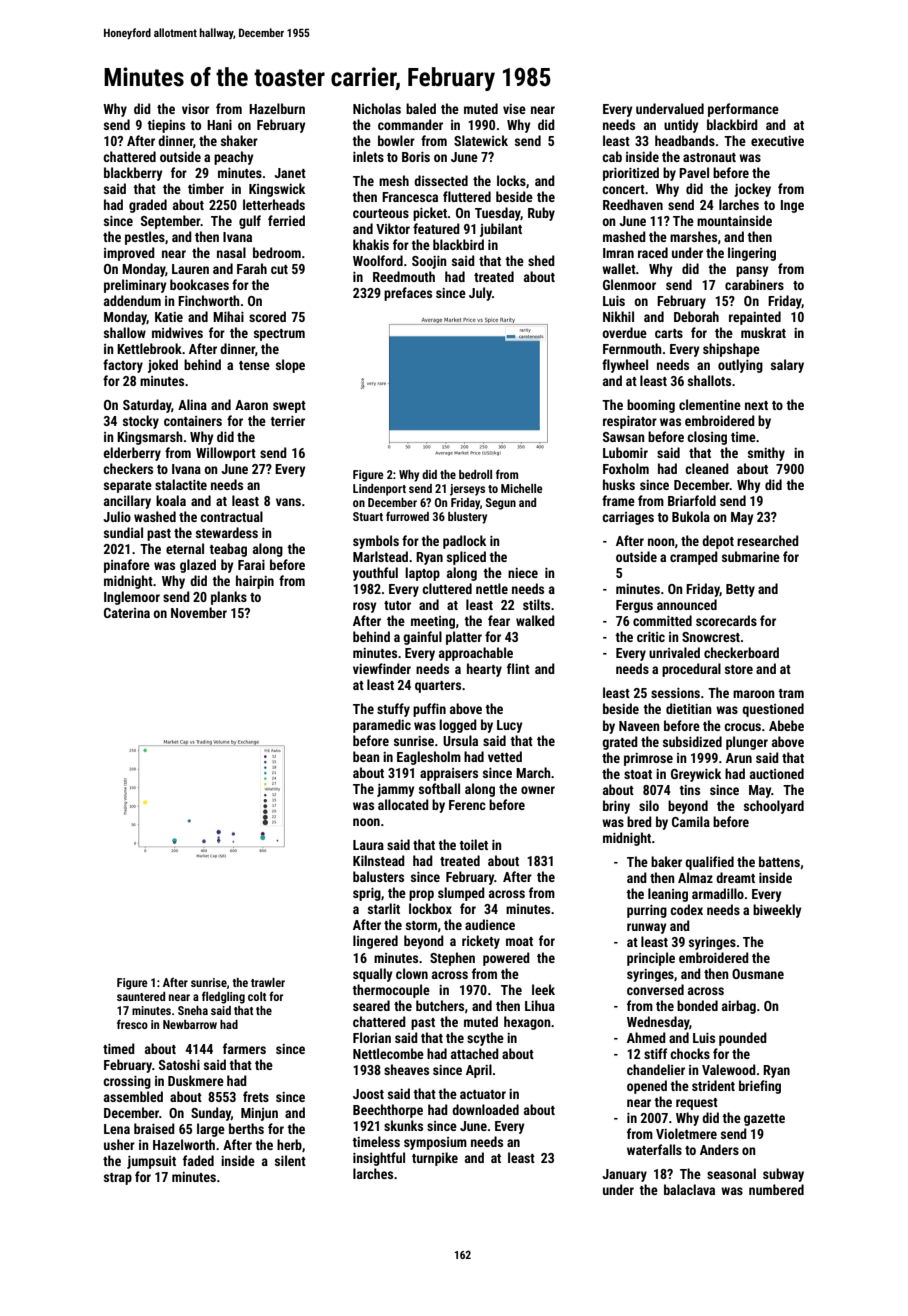 This document has width=908, height=1316. What do you see at coordinates (754, 284) in the document?
I see `carabiners` at bounding box center [754, 284].
